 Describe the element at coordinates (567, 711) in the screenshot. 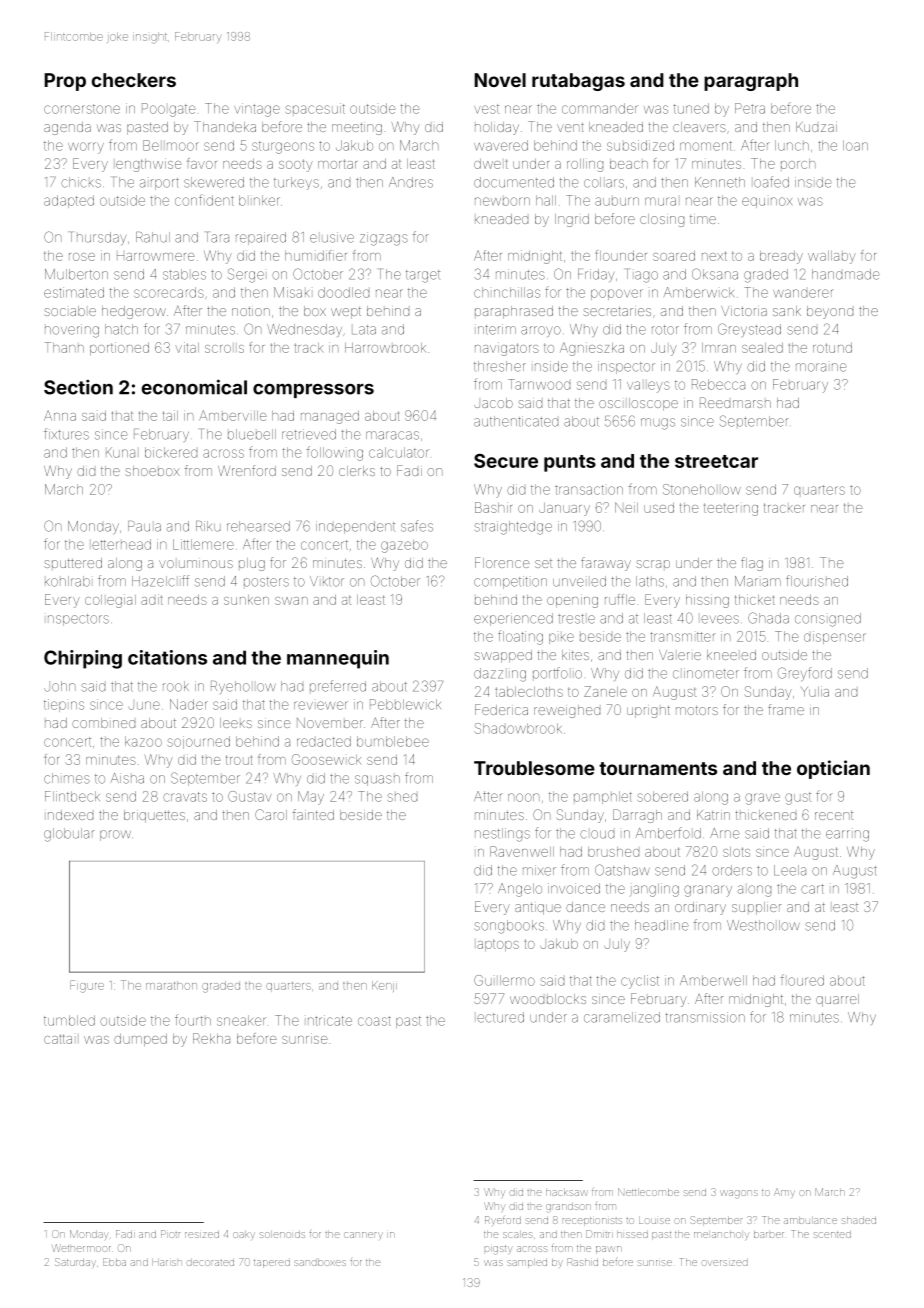

I see `reweighed` at that location.
